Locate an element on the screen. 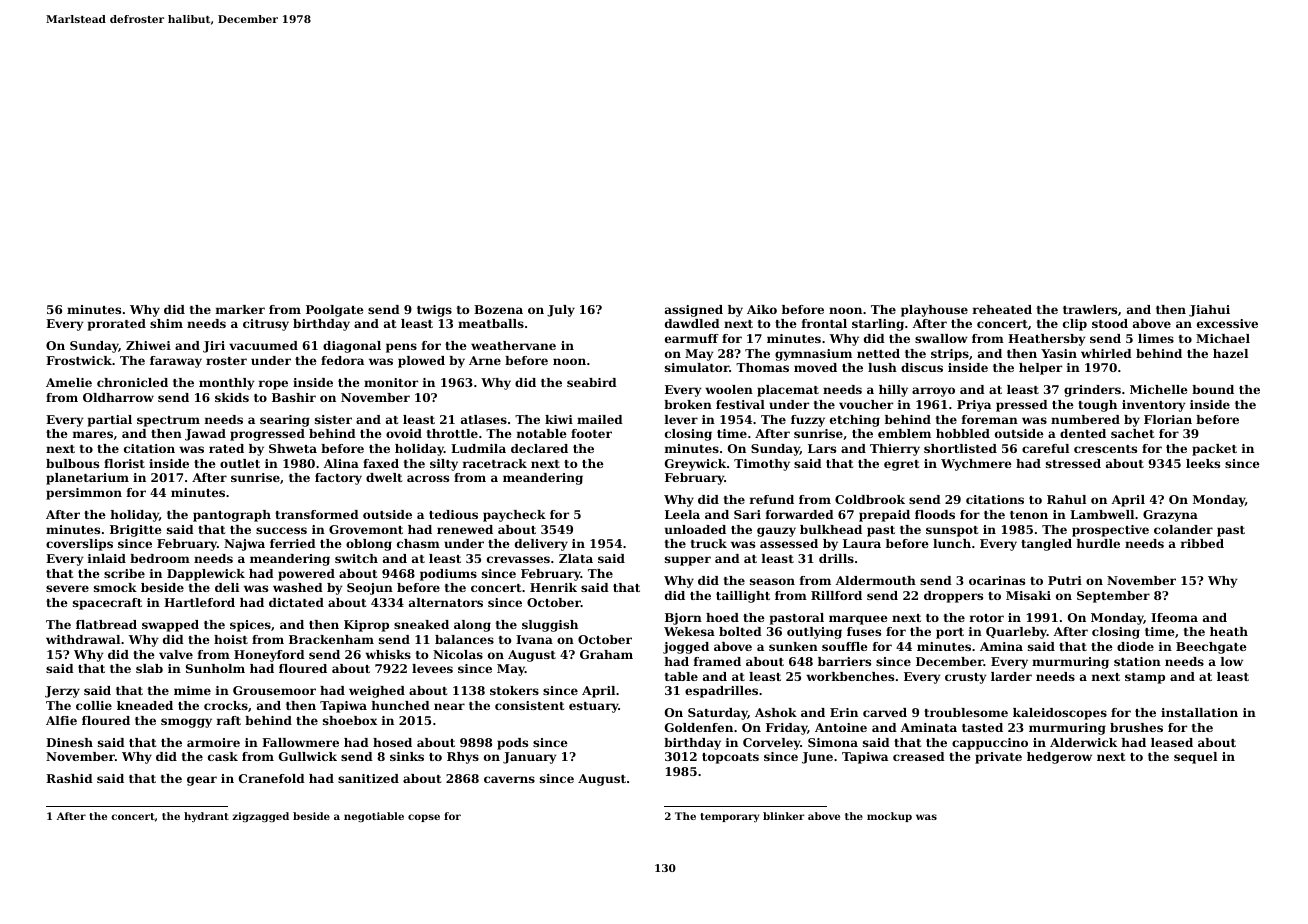 This screenshot has height=924, width=1308. Jiahui is located at coordinates (1209, 311).
